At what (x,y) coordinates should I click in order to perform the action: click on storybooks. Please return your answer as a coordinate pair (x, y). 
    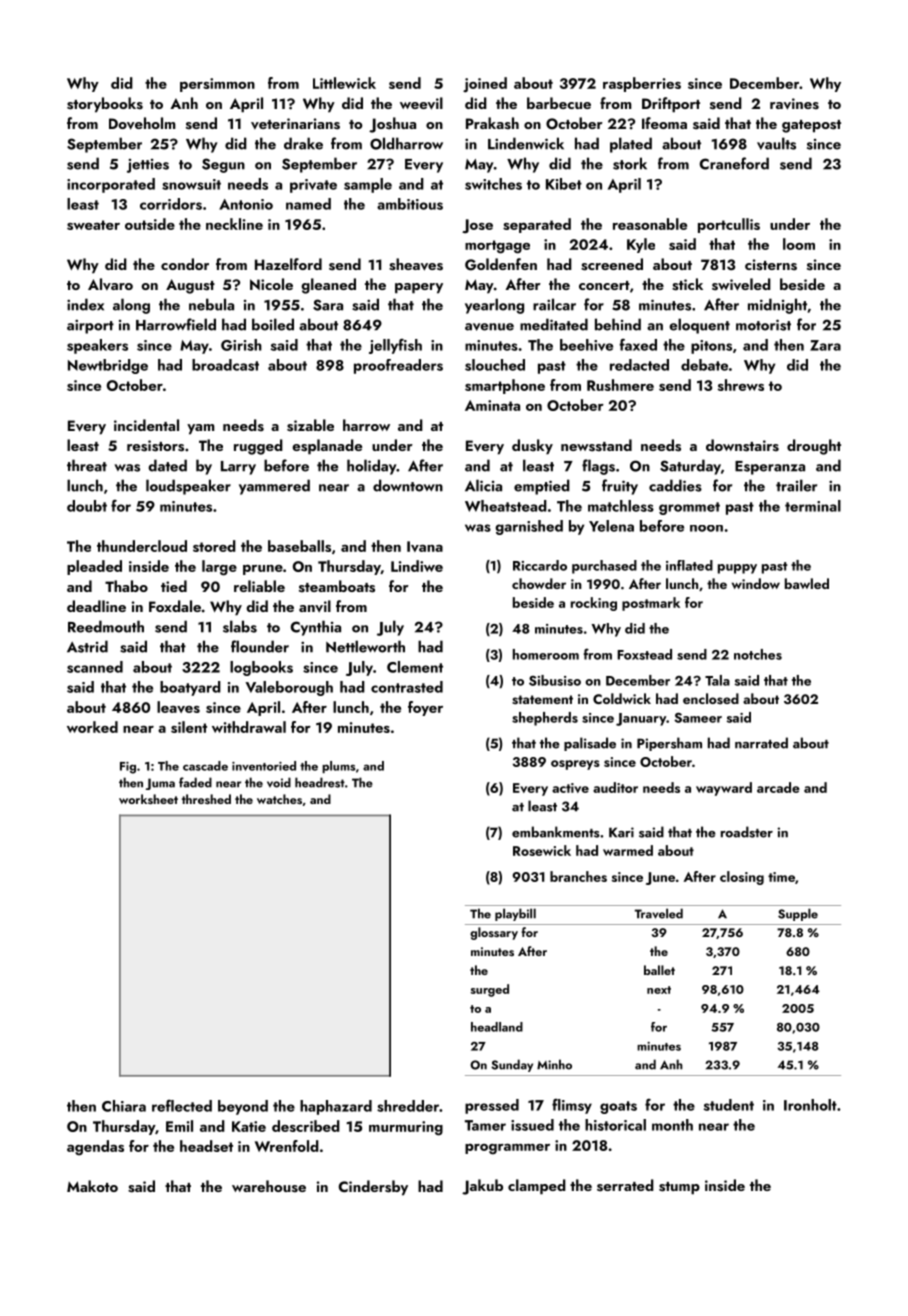
    Looking at the image, I should click on (105, 105).
